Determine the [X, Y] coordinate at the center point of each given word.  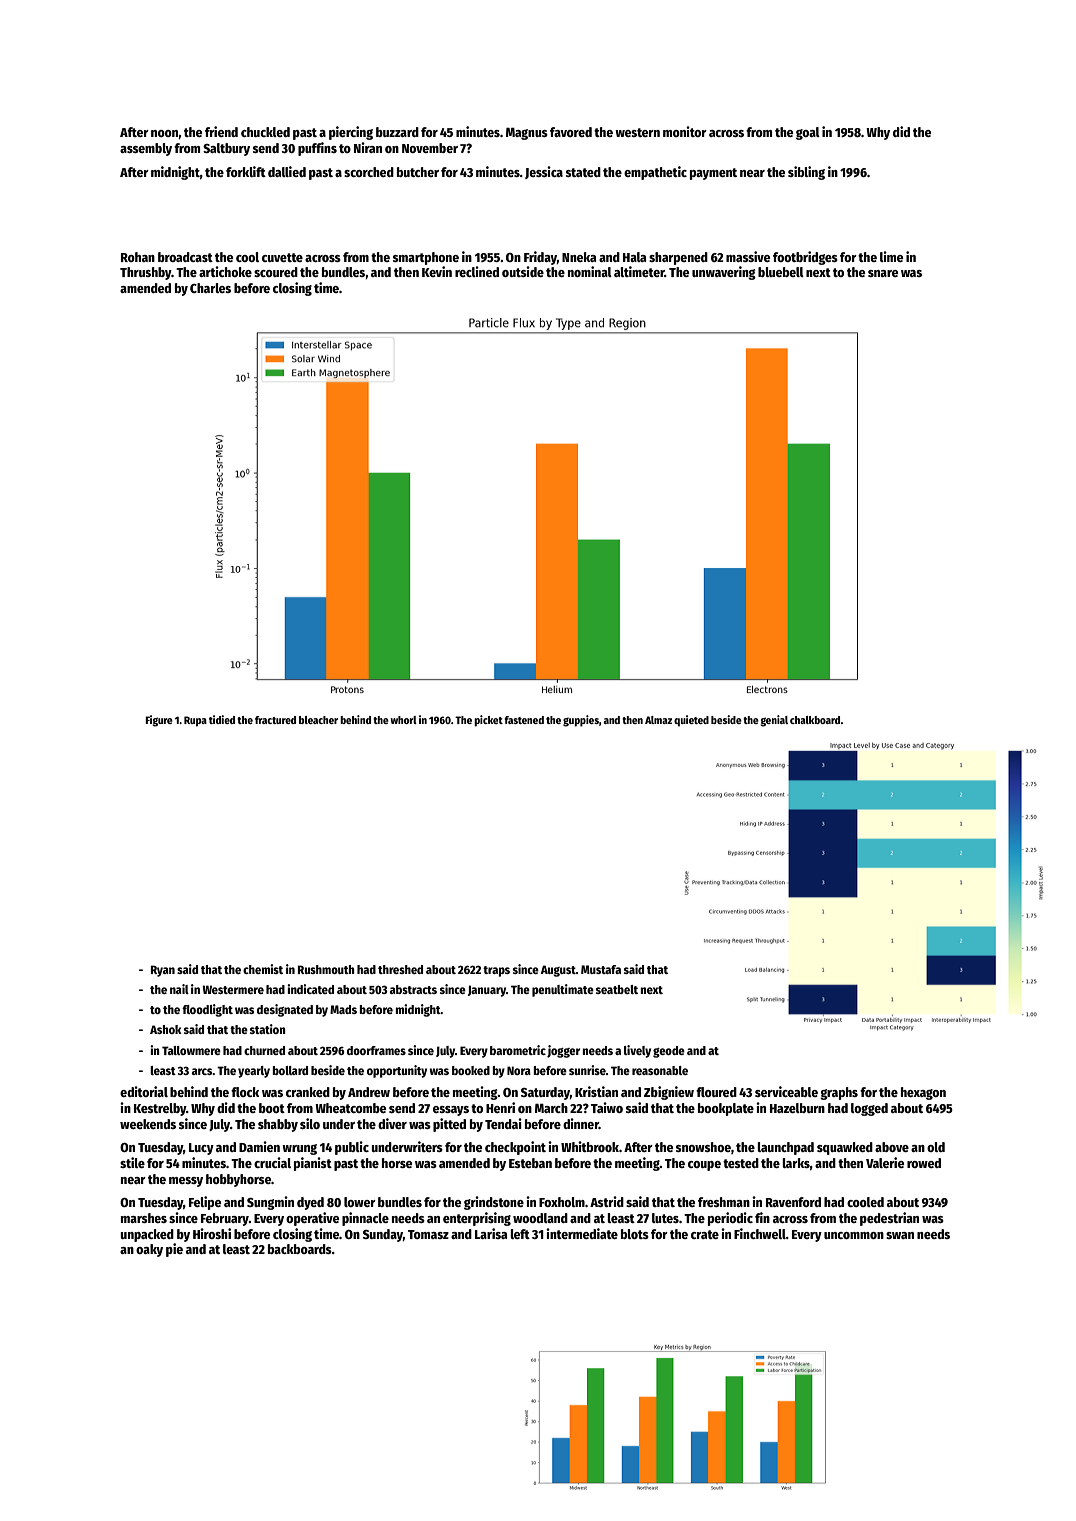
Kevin [437, 271]
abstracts [413, 989]
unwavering [724, 273]
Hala [634, 257]
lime [891, 256]
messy [186, 1182]
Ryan [163, 971]
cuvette [282, 257]
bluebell [781, 272]
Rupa [195, 721]
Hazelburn [797, 1108]
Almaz [658, 720]
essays [451, 1111]
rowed [924, 1163]
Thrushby [146, 273]
